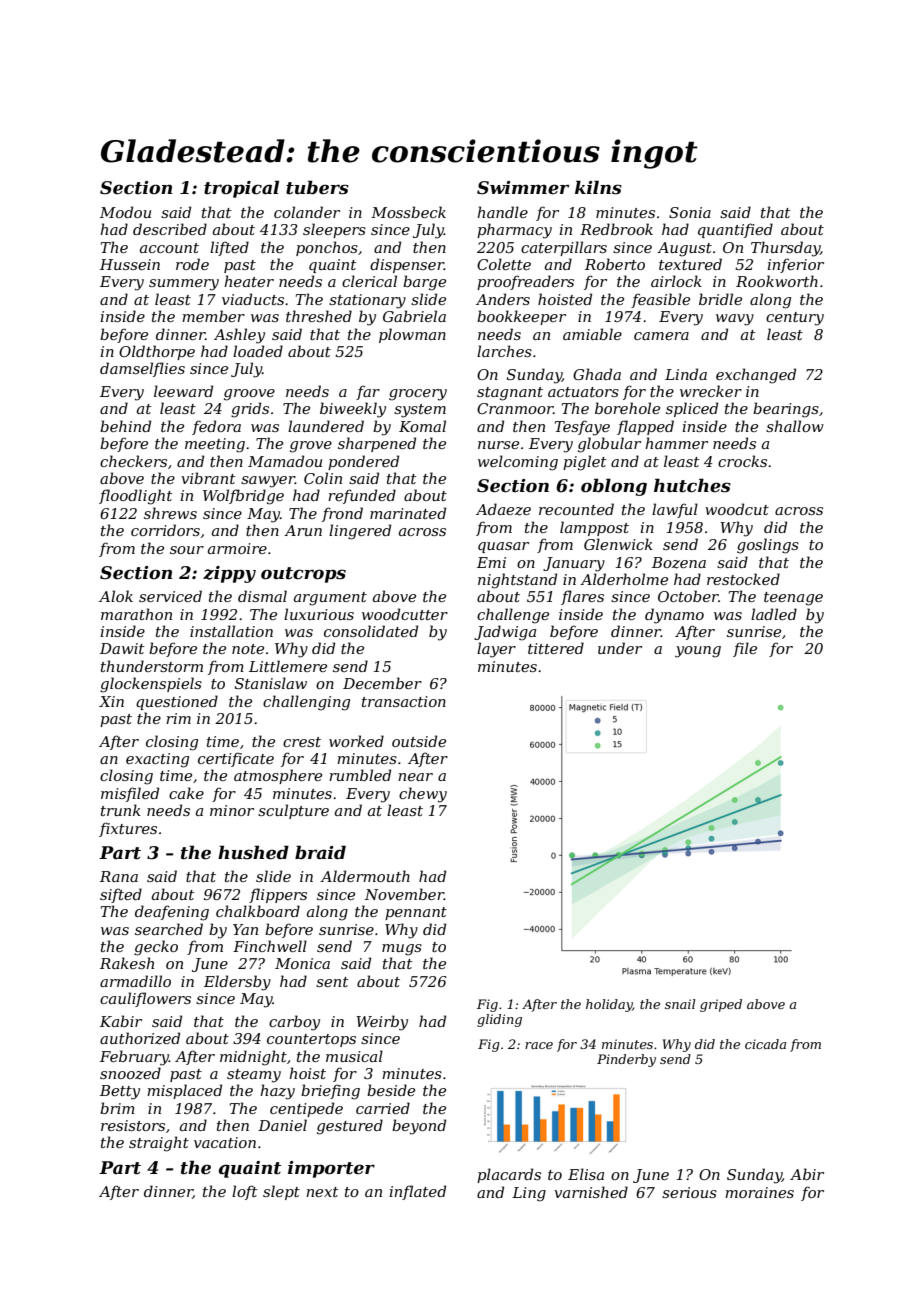  What do you see at coordinates (686, 374) in the image?
I see `Linda` at bounding box center [686, 374].
